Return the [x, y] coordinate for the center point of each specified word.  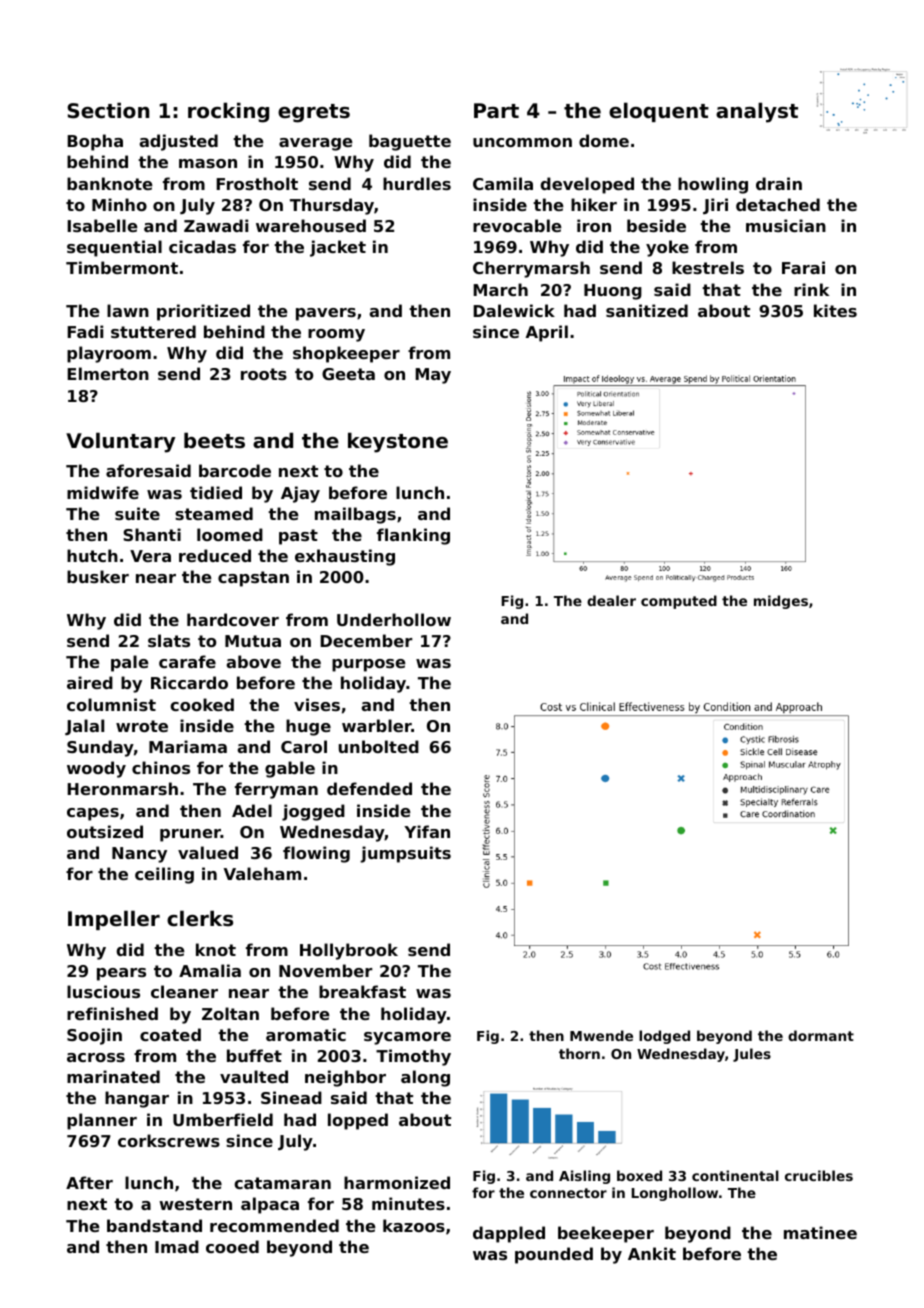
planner [102, 1121]
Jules [752, 1055]
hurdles [417, 183]
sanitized [647, 310]
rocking [228, 112]
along [425, 1078]
